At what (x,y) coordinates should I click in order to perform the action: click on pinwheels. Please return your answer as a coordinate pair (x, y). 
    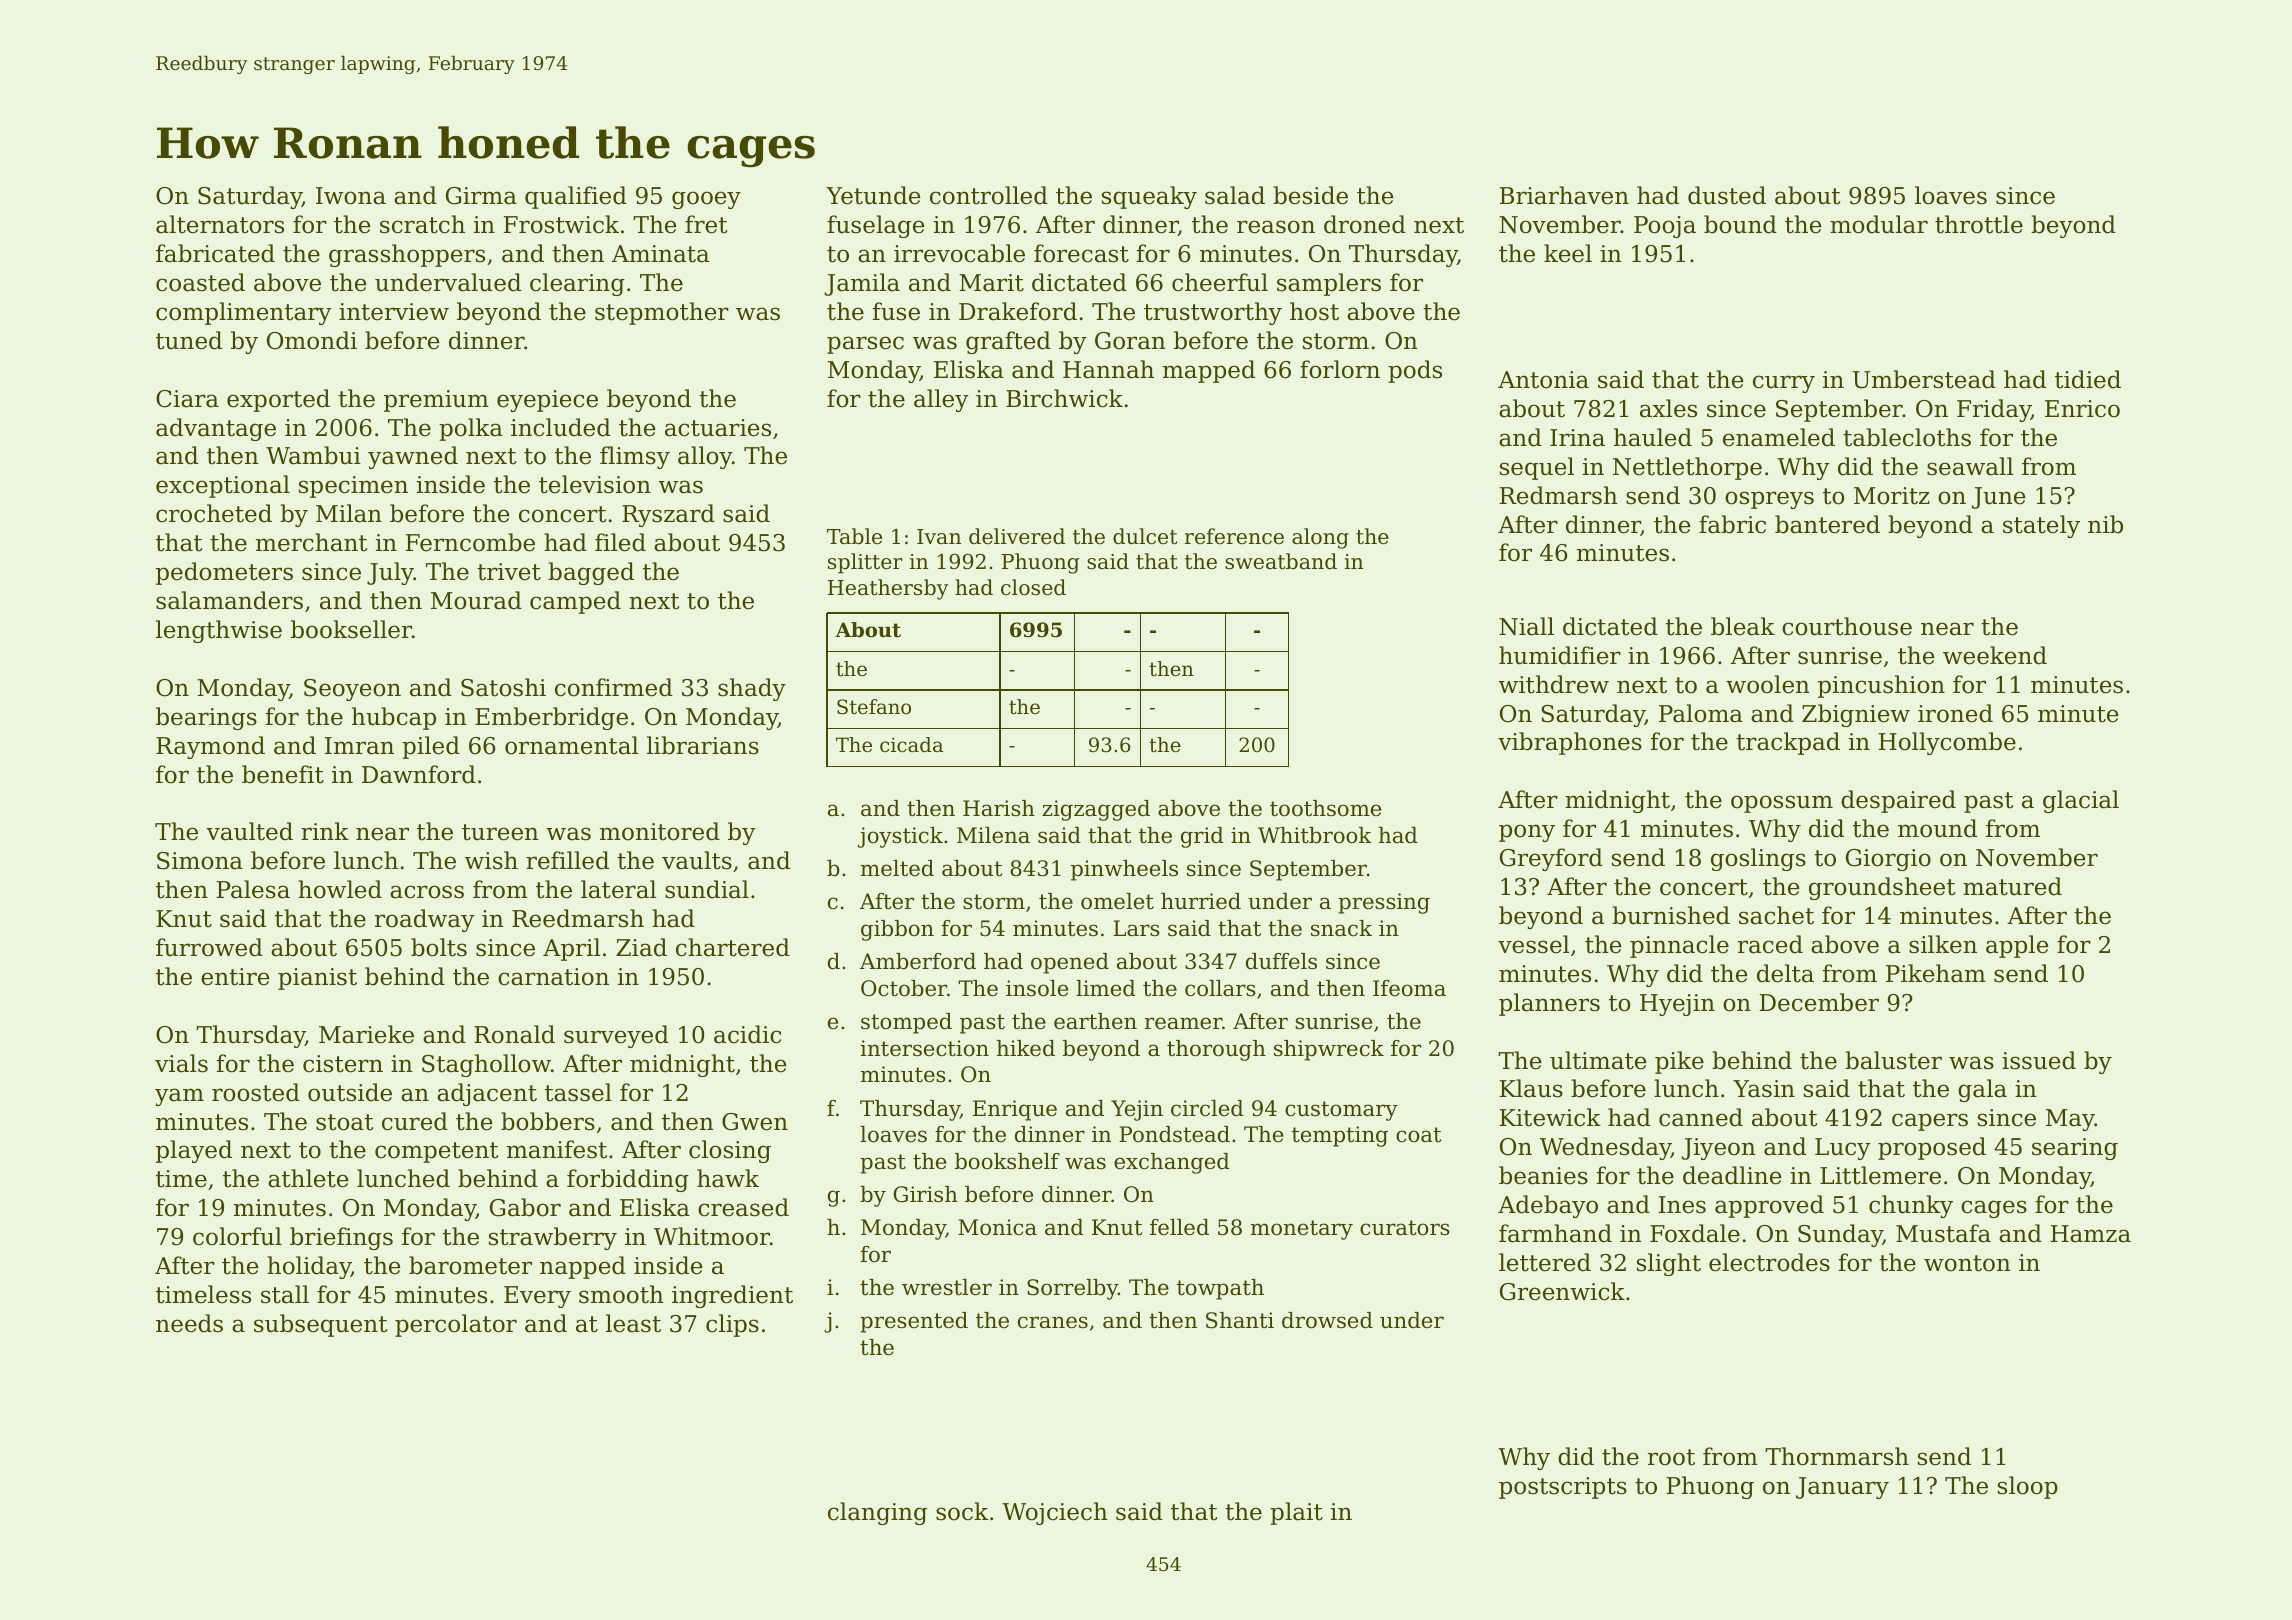
    Looking at the image, I should click on (1124, 870).
